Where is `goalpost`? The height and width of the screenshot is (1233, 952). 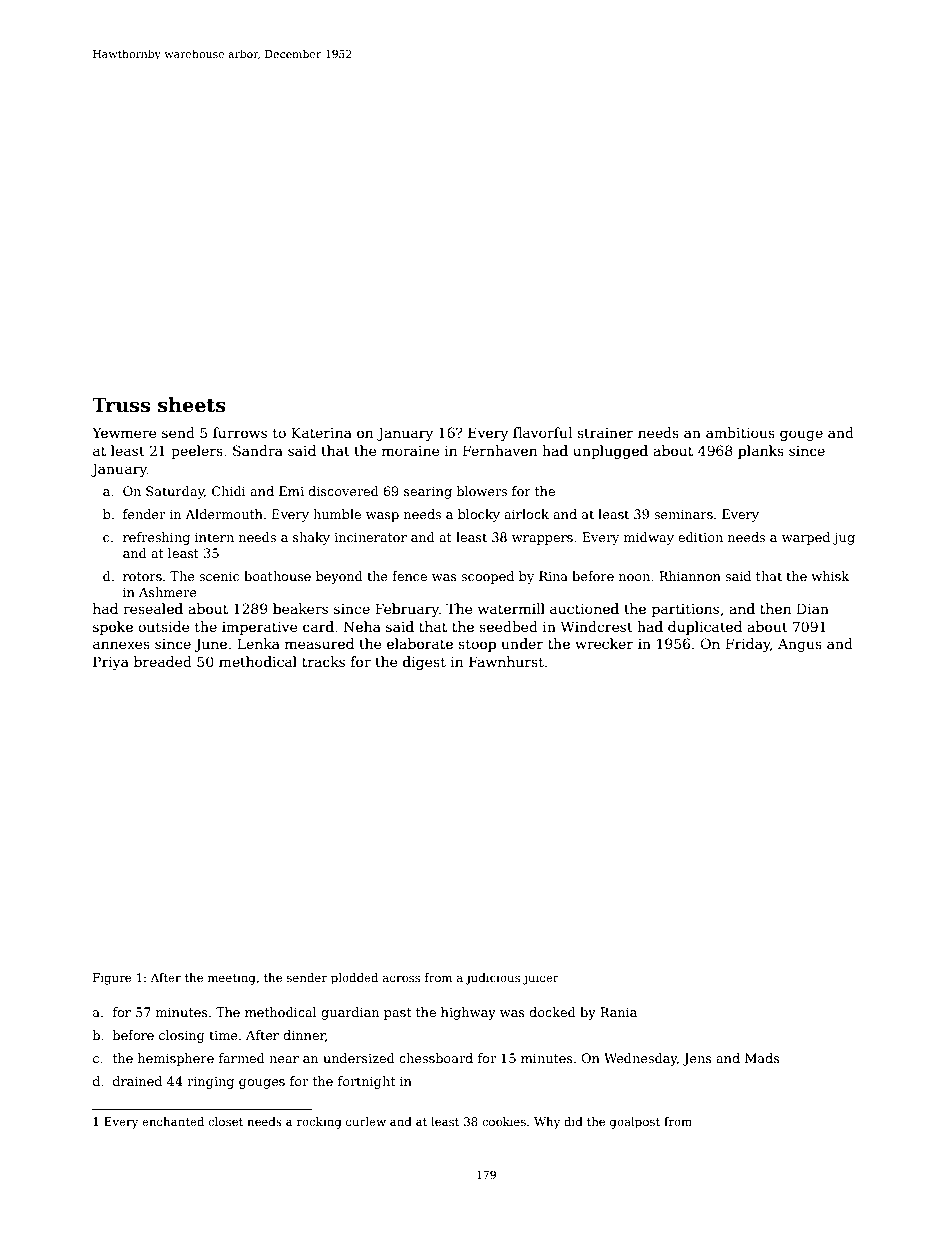 goalpost is located at coordinates (635, 1123).
